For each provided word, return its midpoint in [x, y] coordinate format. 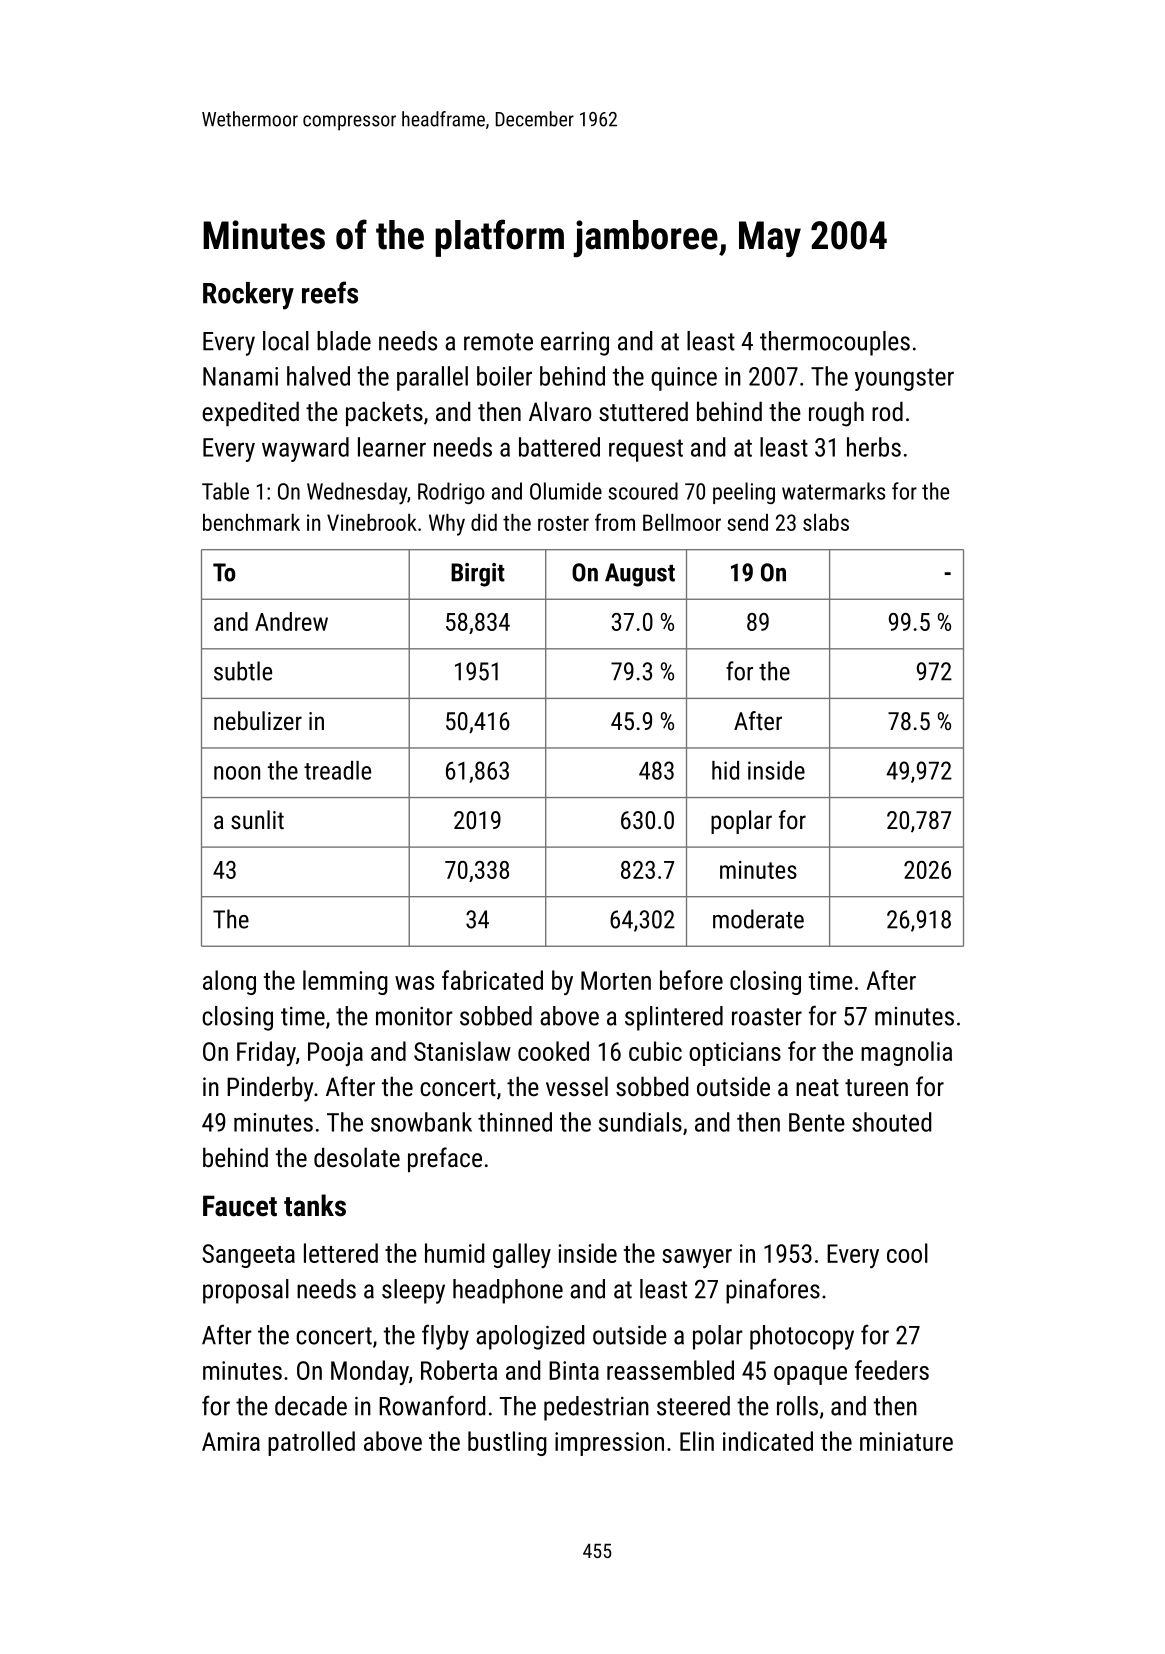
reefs [330, 292]
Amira [231, 1441]
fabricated [492, 980]
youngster [904, 379]
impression [609, 1444]
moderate [758, 919]
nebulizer [258, 720]
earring [575, 344]
